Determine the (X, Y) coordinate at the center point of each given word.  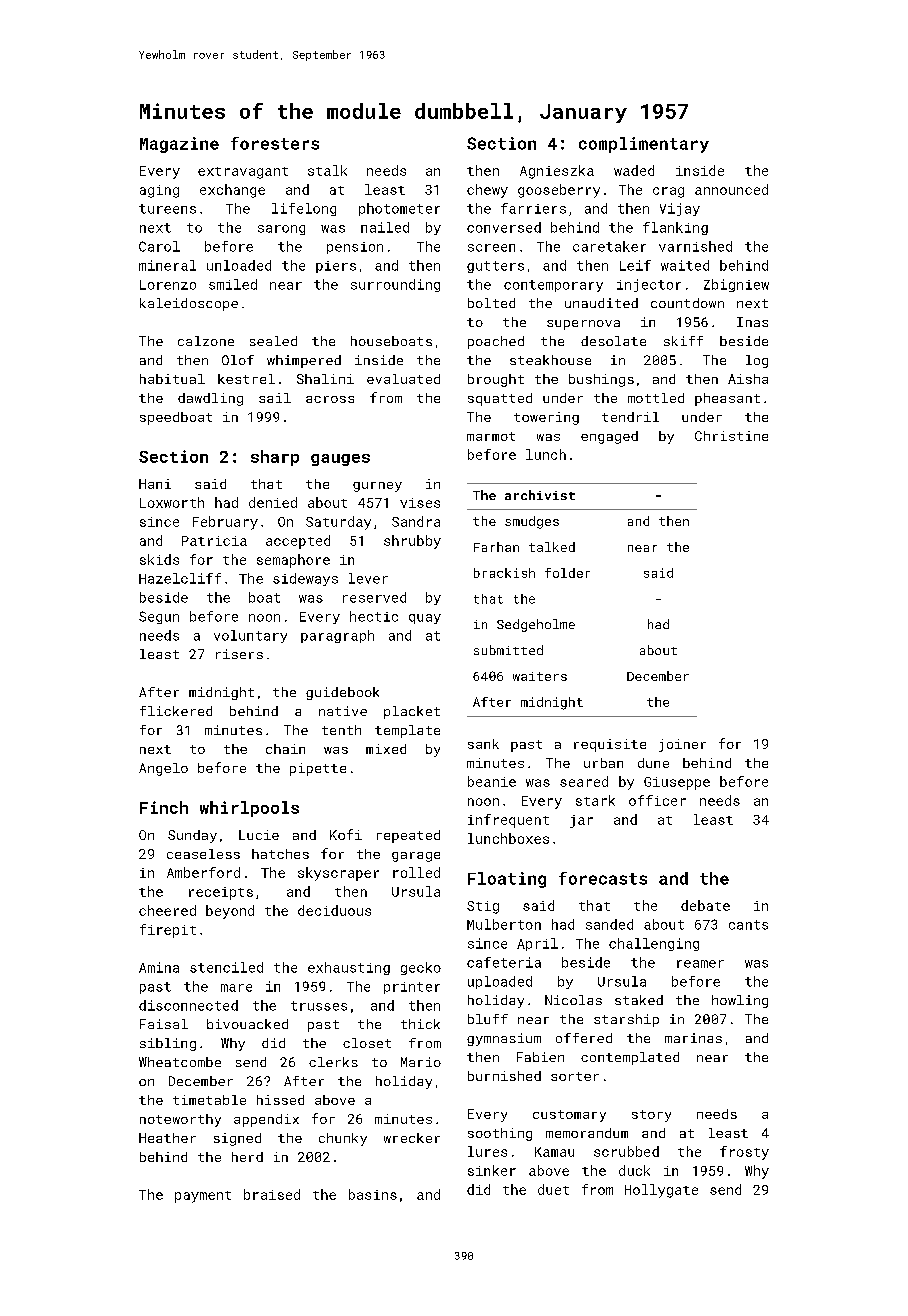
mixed (386, 749)
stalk (327, 170)
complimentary (644, 145)
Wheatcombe (180, 1062)
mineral (167, 265)
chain (285, 749)
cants (748, 925)
